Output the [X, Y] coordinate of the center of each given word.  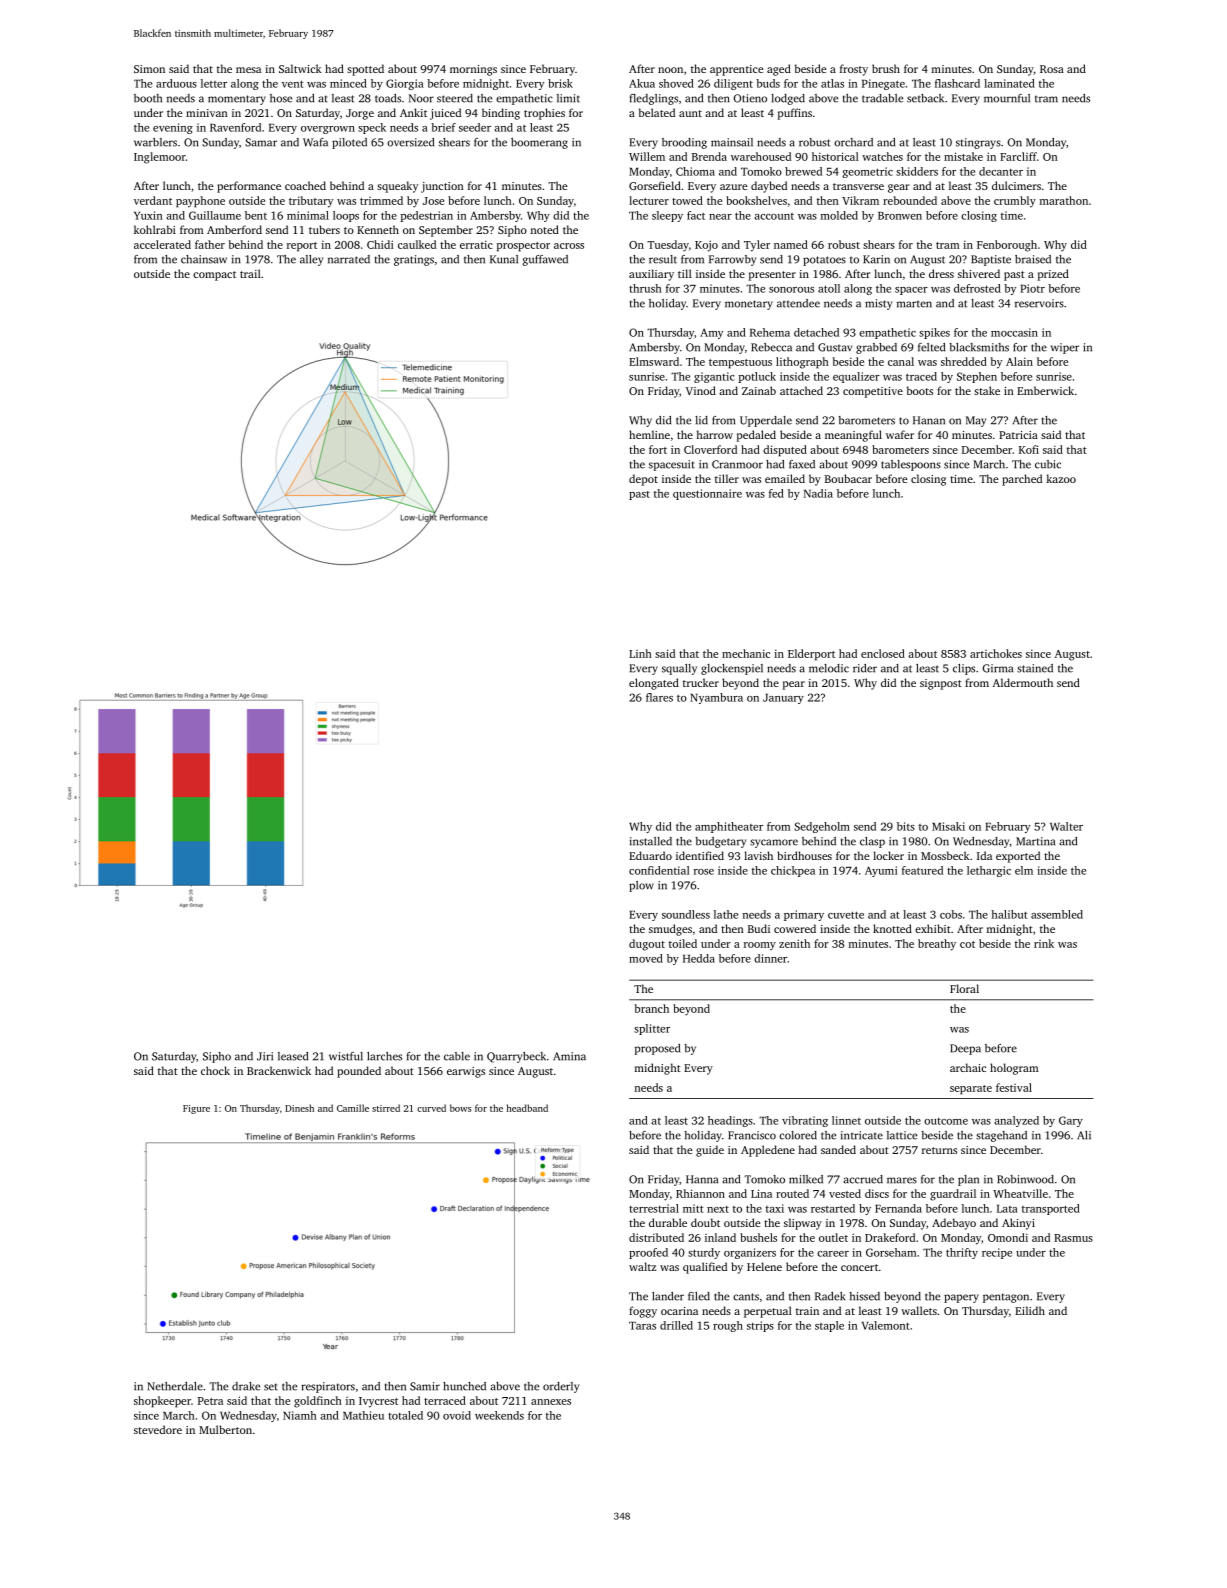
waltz [642, 1266]
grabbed [876, 348]
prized [1053, 275]
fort [658, 449]
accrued [863, 1179]
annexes [551, 1402]
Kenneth [378, 229]
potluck [757, 377]
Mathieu [363, 1415]
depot [643, 480]
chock [215, 1070]
